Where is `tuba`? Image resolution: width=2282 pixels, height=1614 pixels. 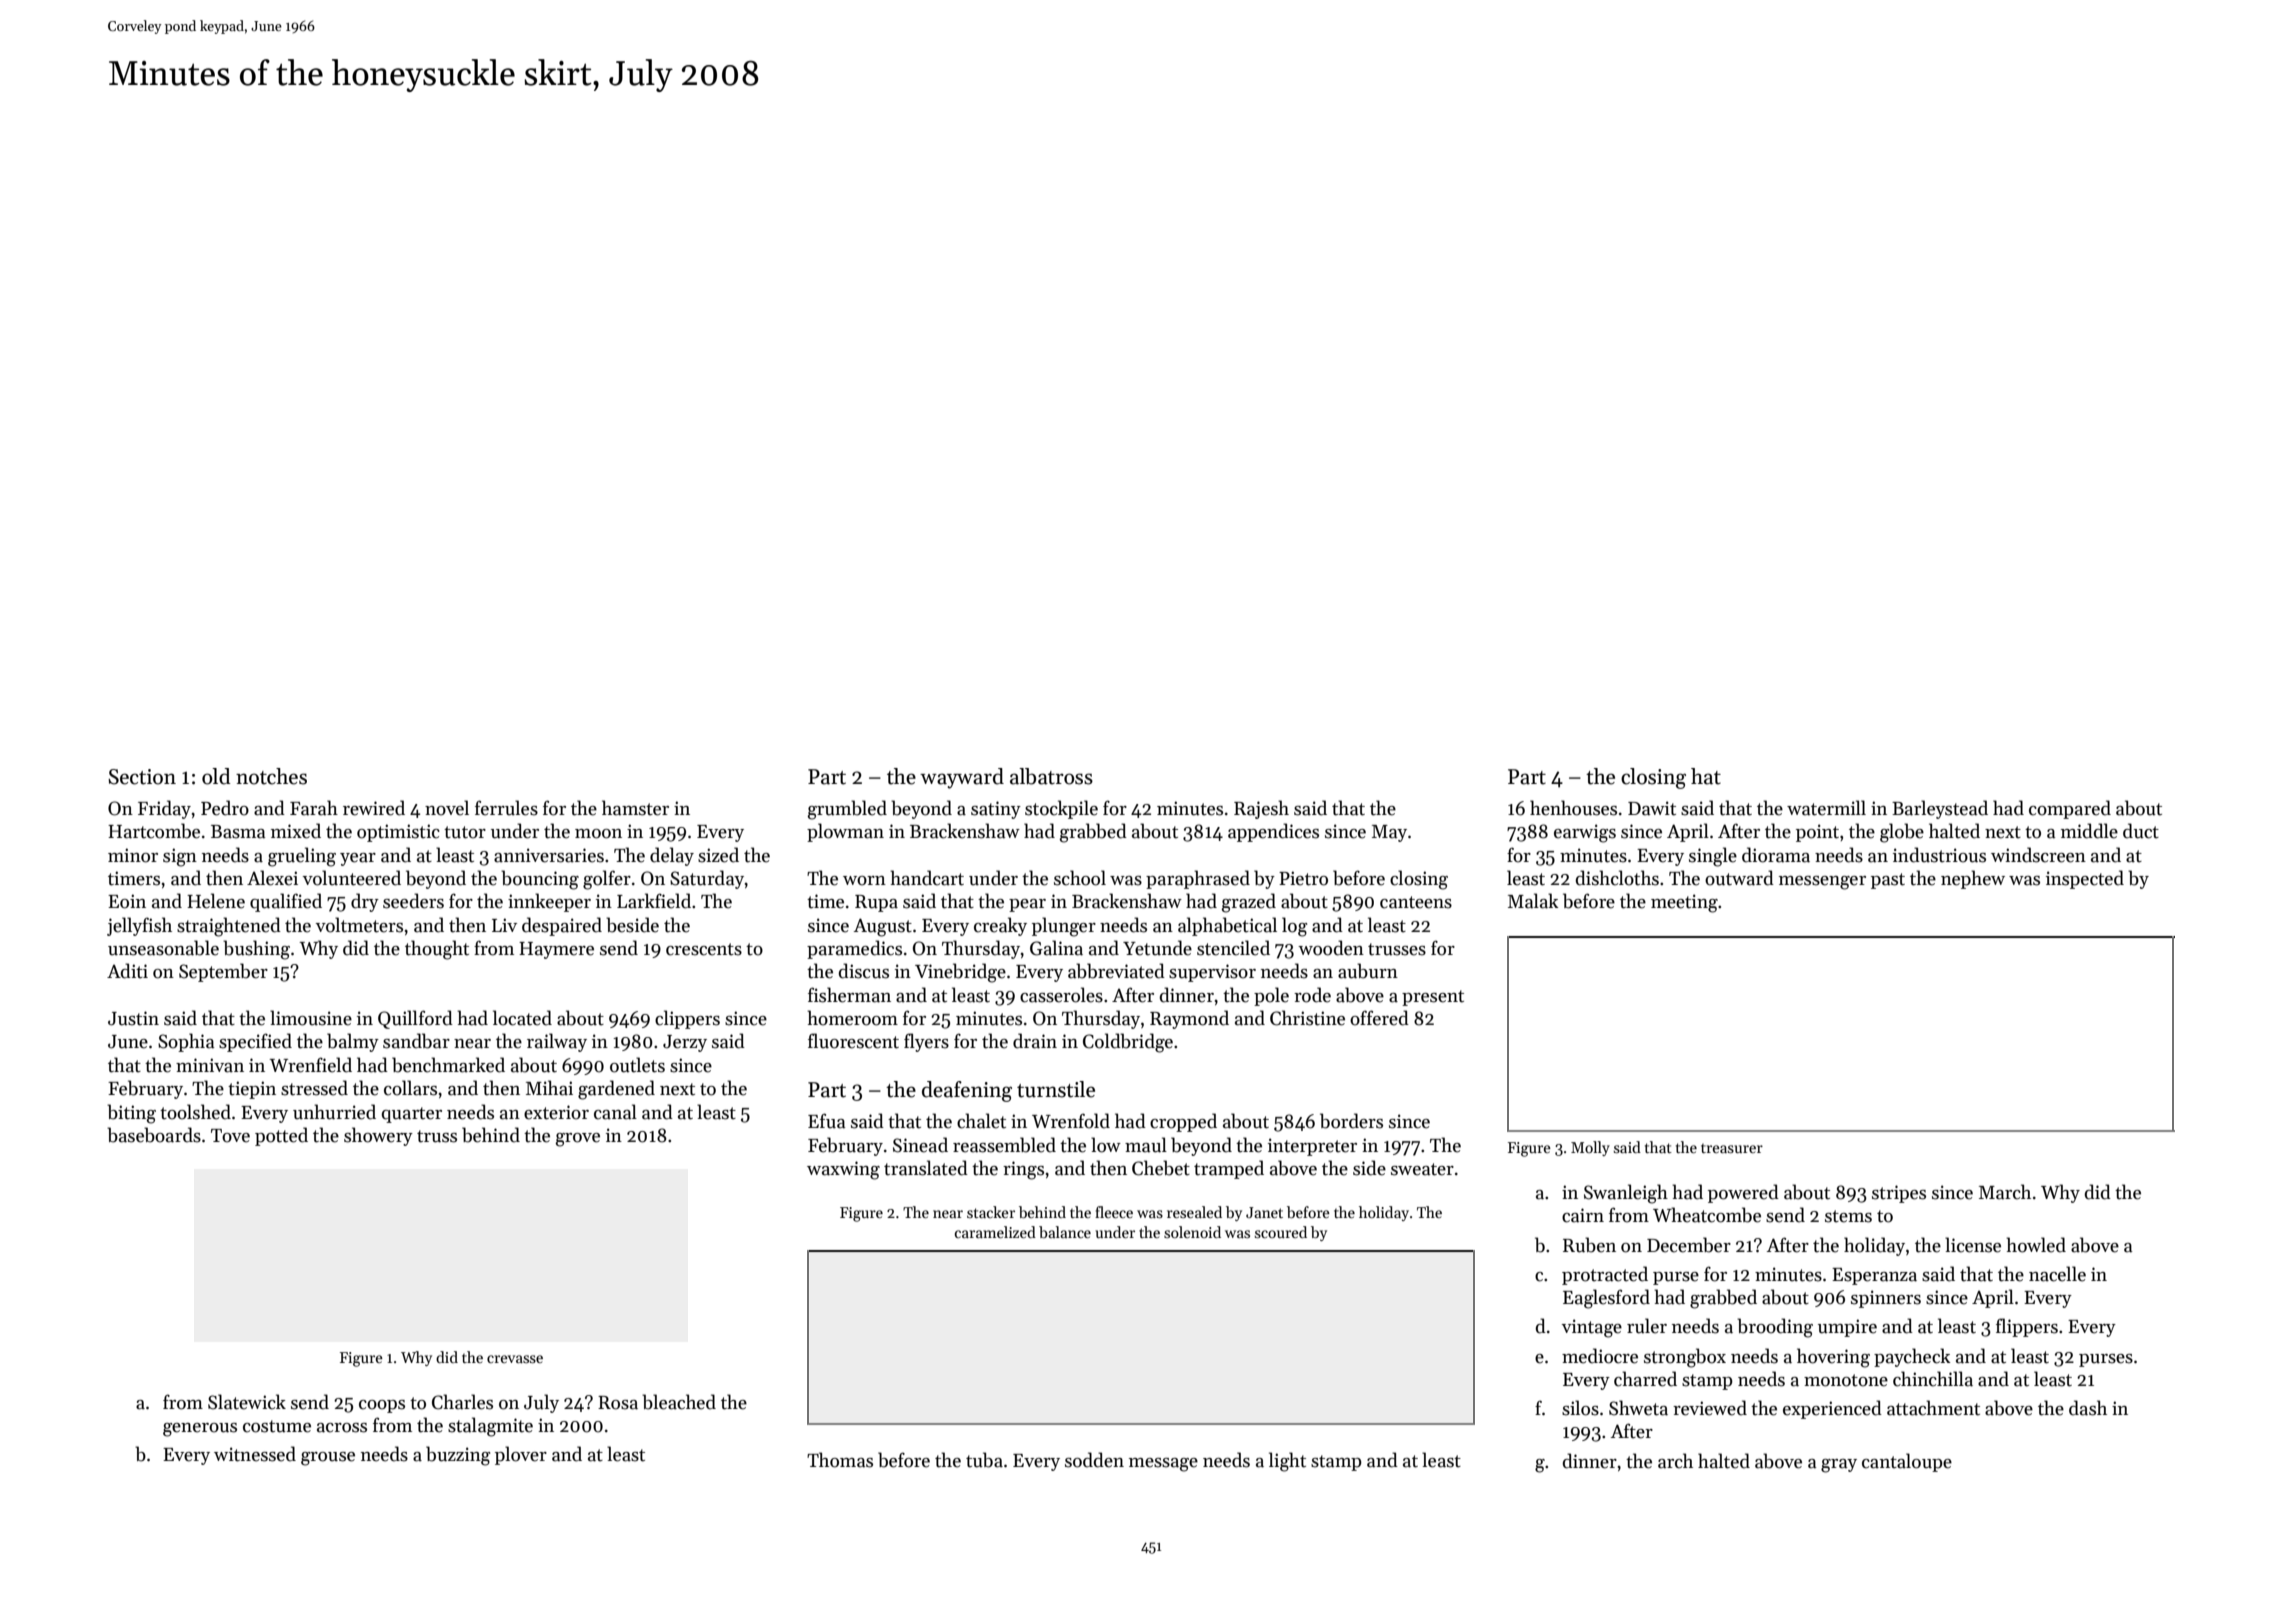 tuba is located at coordinates (984, 1460).
